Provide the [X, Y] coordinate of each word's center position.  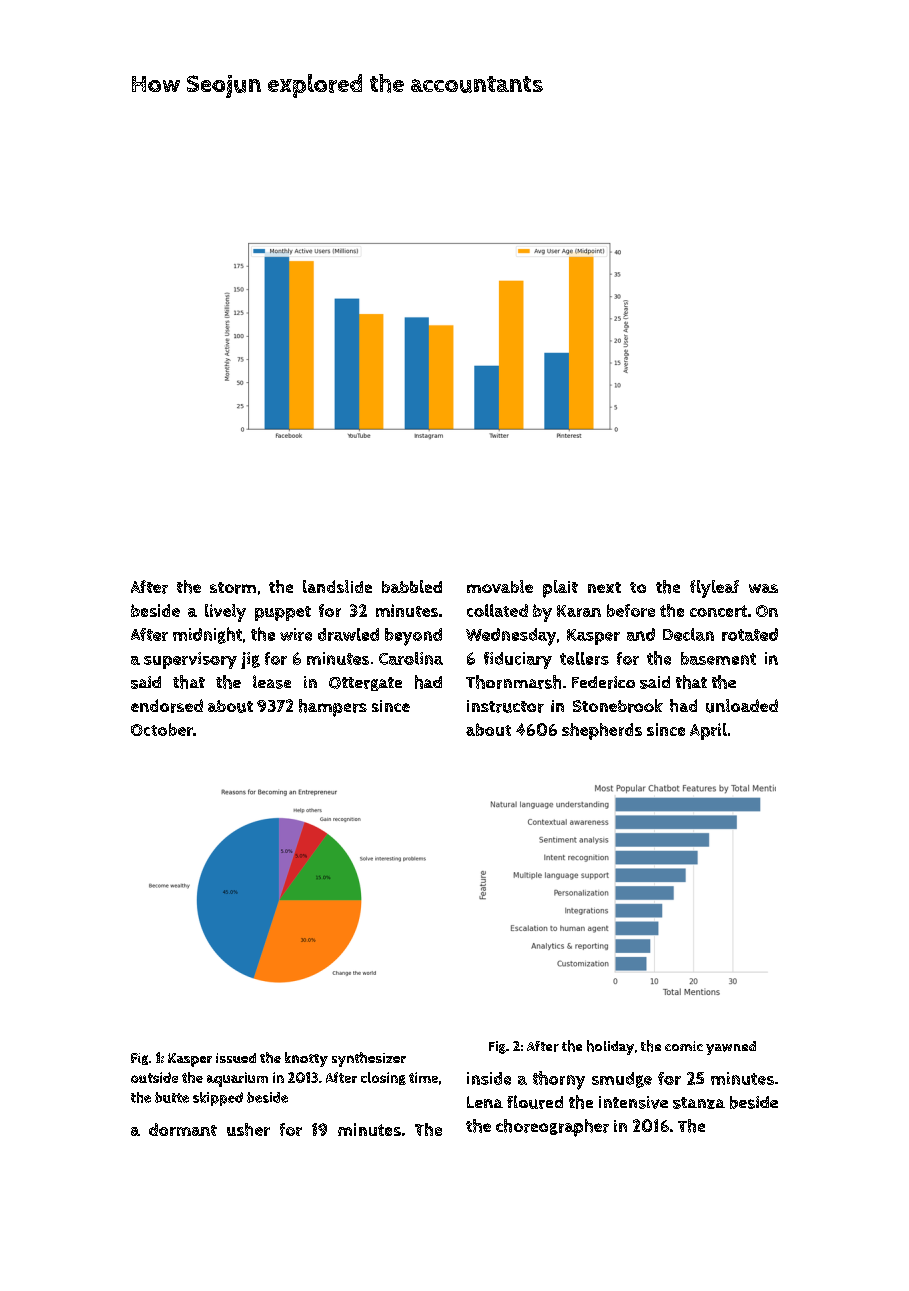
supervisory [190, 660]
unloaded [742, 706]
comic [684, 1046]
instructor [505, 706]
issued [236, 1058]
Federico [603, 682]
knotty [306, 1059]
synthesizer [369, 1059]
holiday [610, 1047]
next [604, 587]
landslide [337, 586]
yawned [731, 1048]
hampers [333, 708]
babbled [412, 586]
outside [154, 1077]
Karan [579, 611]
